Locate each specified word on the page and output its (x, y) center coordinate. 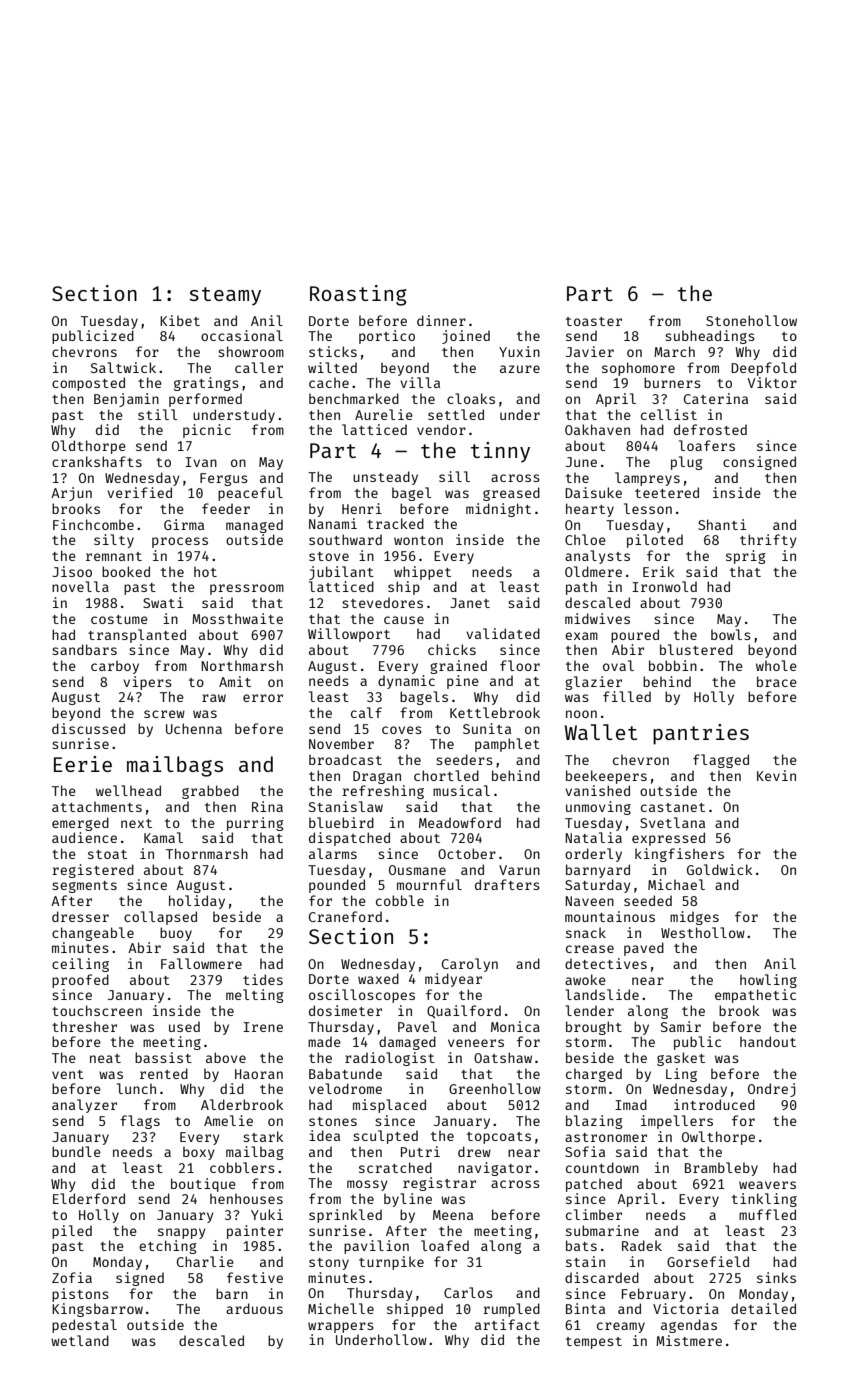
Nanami (333, 523)
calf (366, 712)
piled (72, 1232)
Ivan (201, 462)
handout (768, 1041)
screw (164, 714)
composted (88, 384)
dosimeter (345, 1010)
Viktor (772, 382)
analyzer (84, 1106)
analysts (597, 557)
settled (456, 414)
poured (635, 636)
